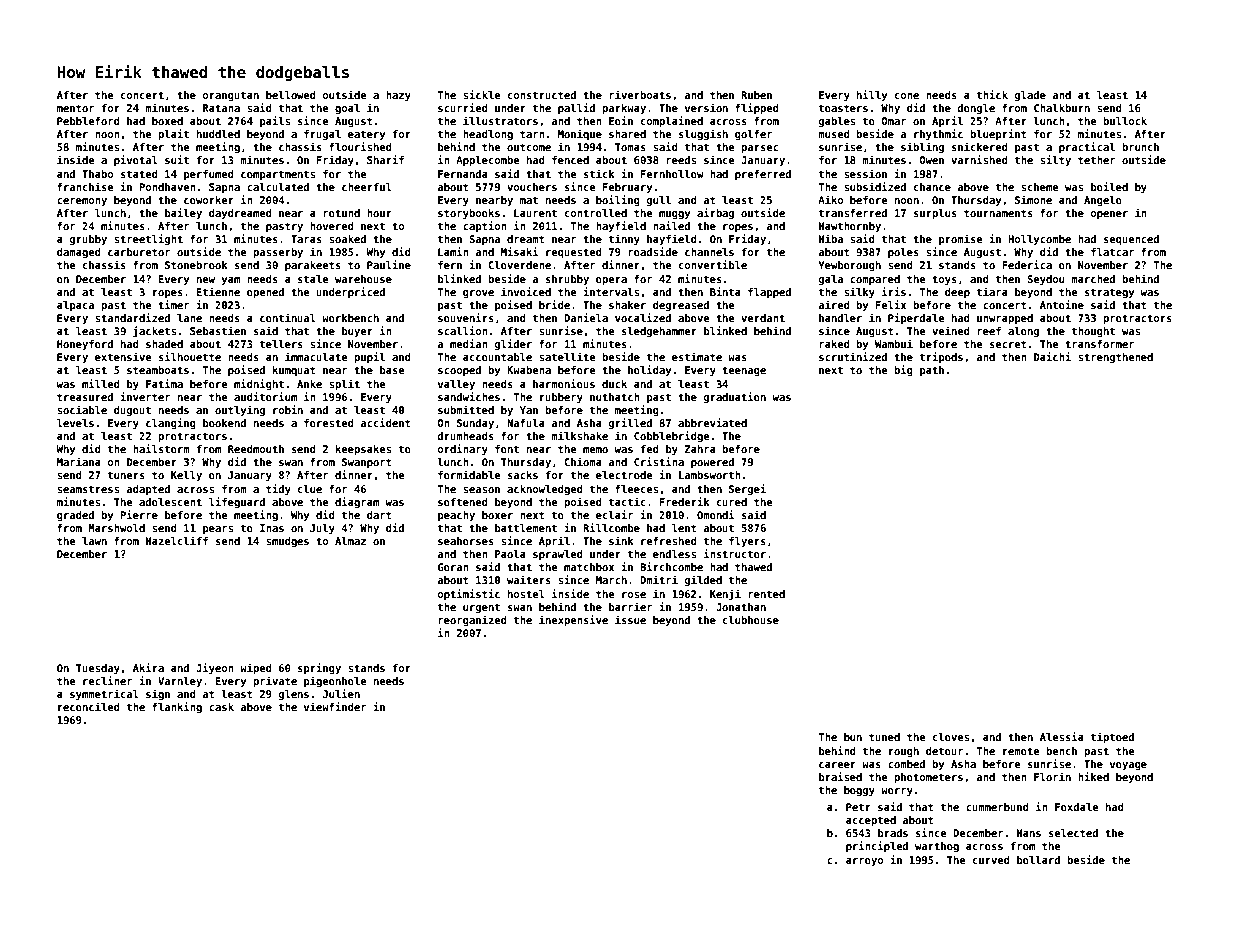  I want to click on Julien, so click(341, 693).
